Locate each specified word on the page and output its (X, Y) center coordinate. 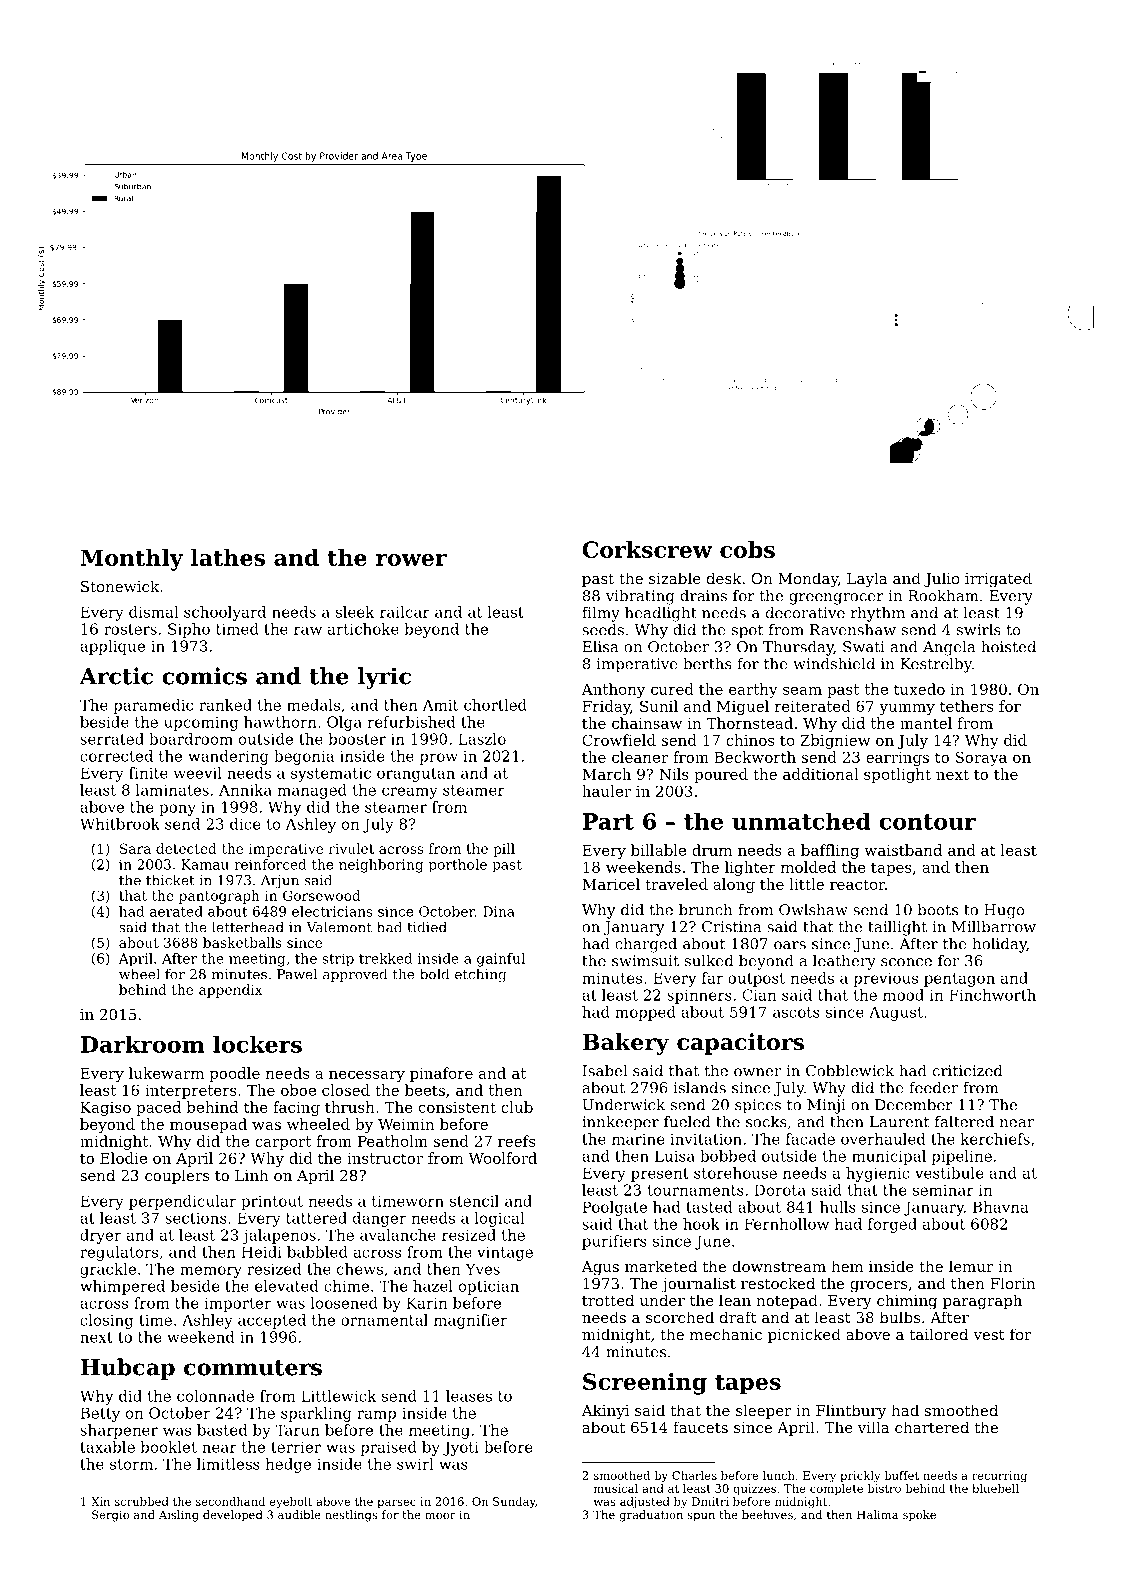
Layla (867, 580)
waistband (903, 850)
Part (608, 821)
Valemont (339, 927)
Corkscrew (647, 549)
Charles (694, 1475)
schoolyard (225, 613)
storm (131, 1464)
